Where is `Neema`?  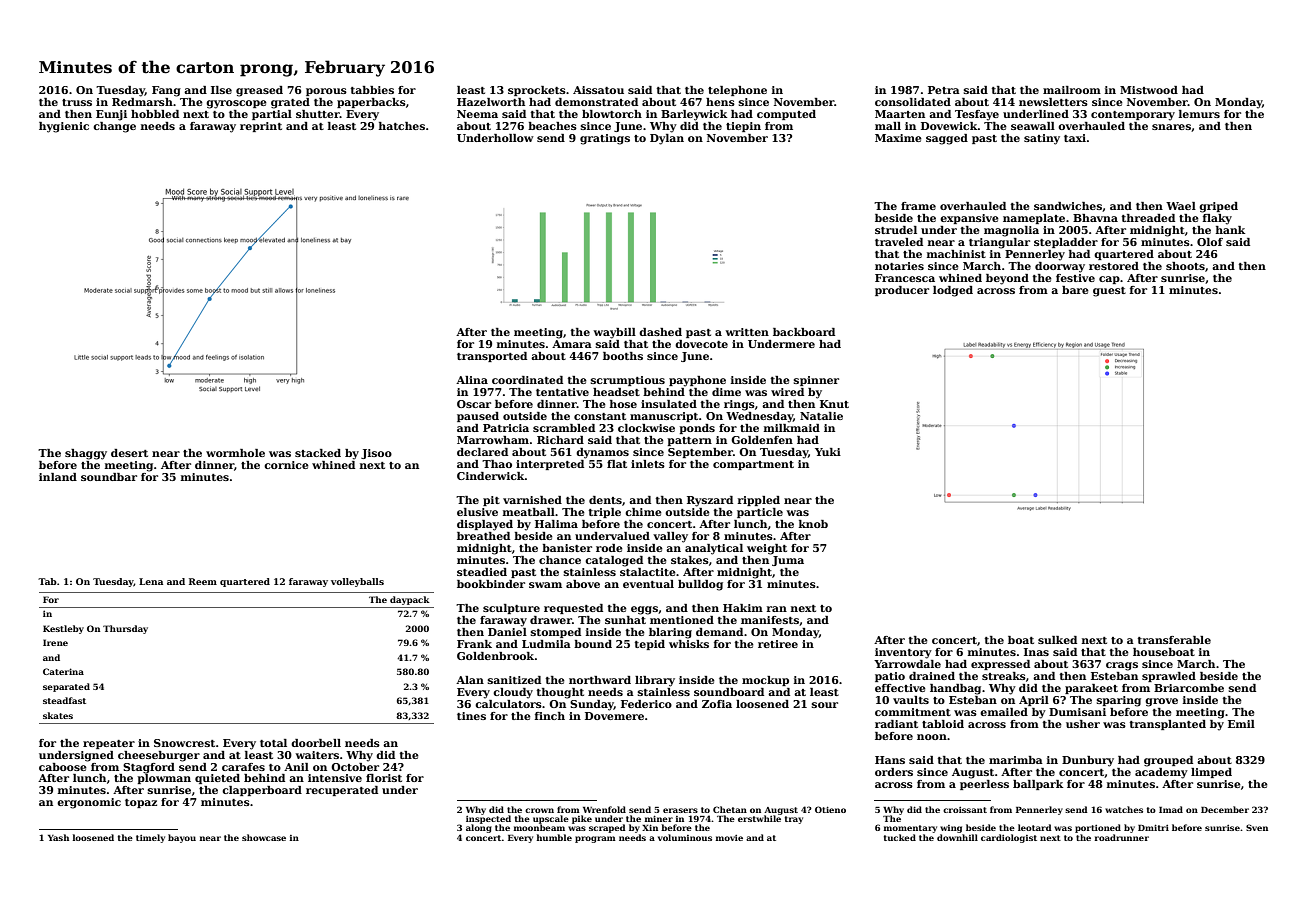
Neema is located at coordinates (477, 114).
